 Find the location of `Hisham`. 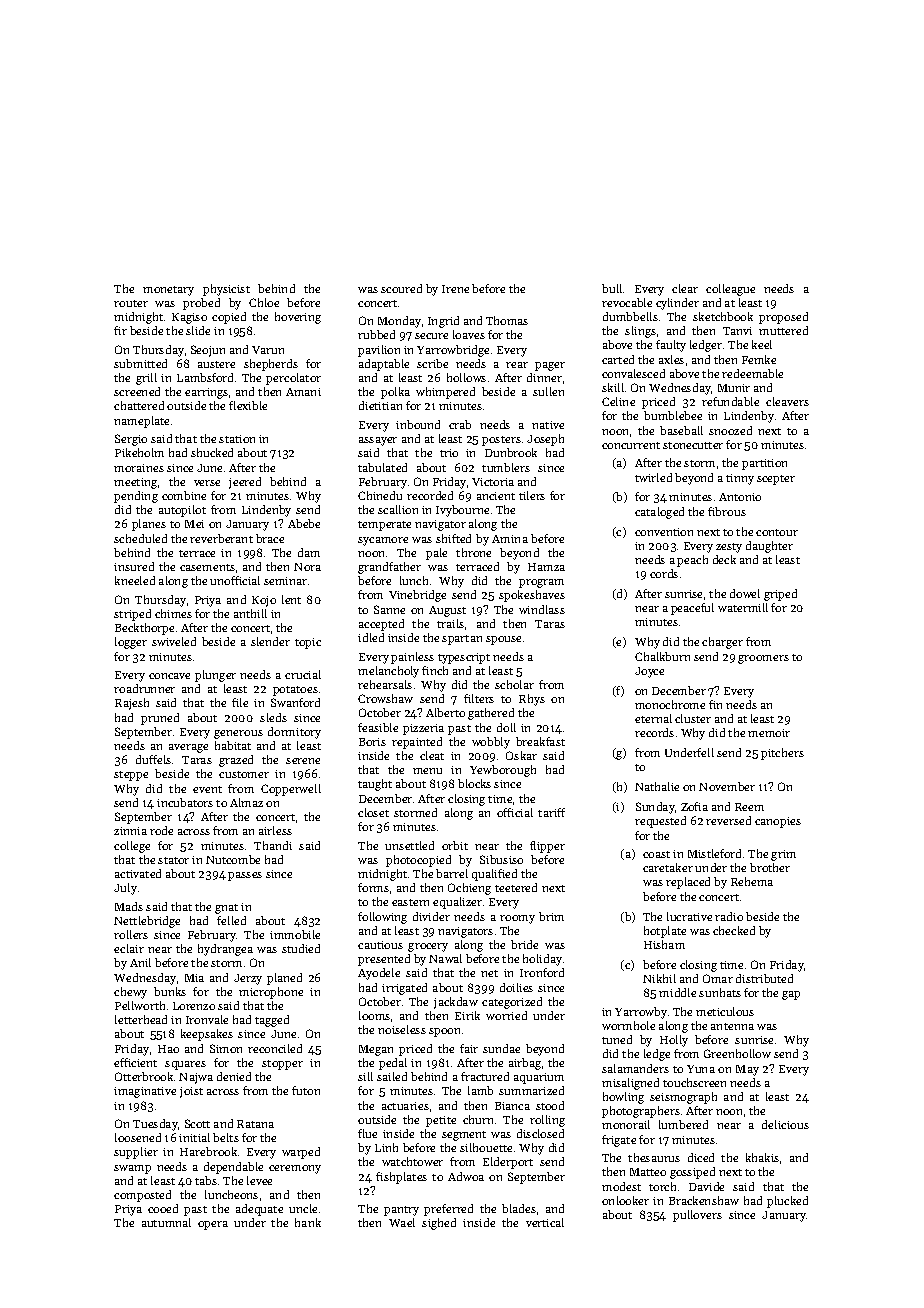

Hisham is located at coordinates (664, 944).
